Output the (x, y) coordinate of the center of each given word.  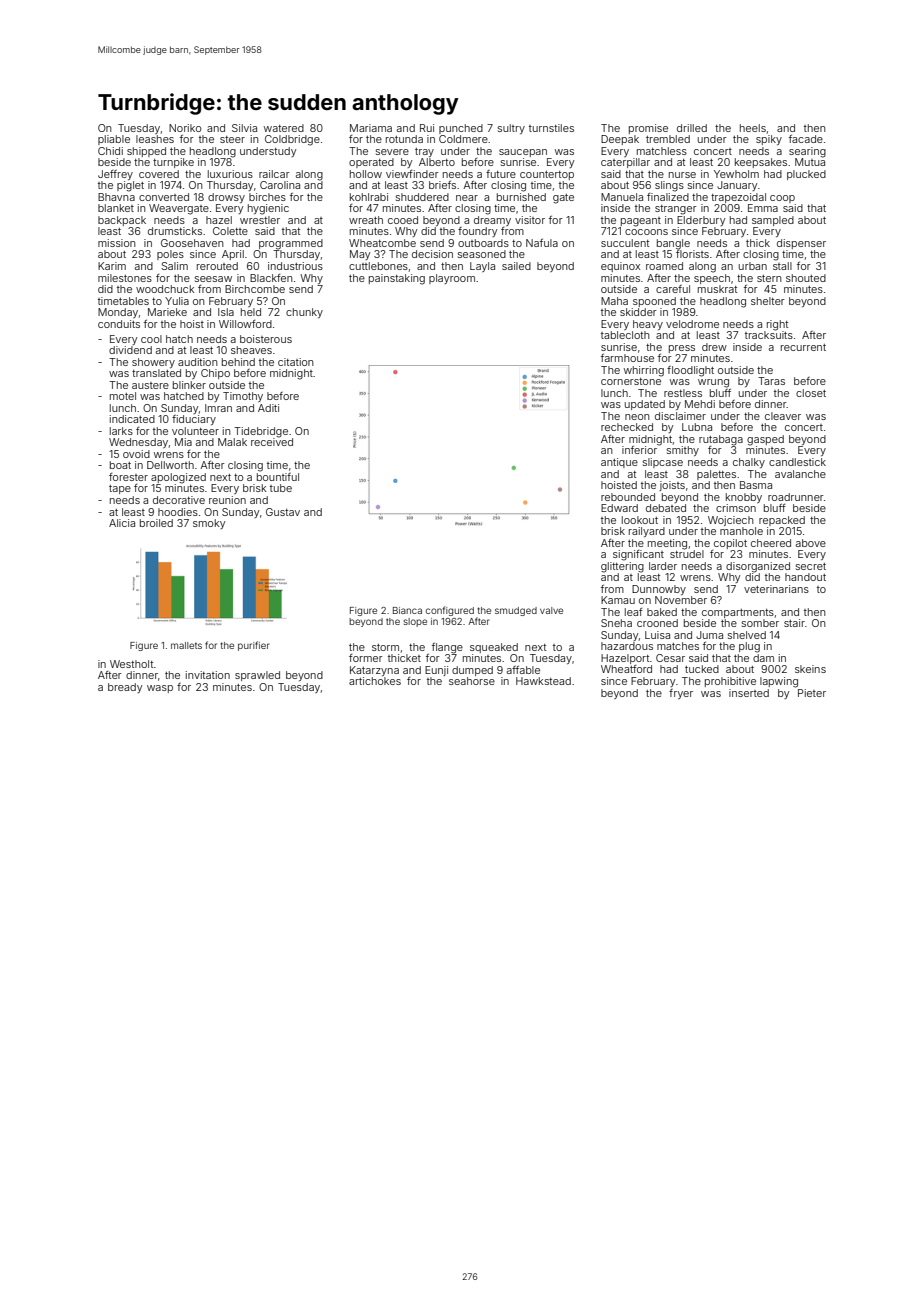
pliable (114, 140)
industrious (295, 266)
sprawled (257, 676)
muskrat (717, 289)
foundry (477, 232)
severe (392, 152)
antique (619, 463)
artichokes (375, 681)
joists (672, 486)
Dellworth (170, 465)
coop (782, 199)
